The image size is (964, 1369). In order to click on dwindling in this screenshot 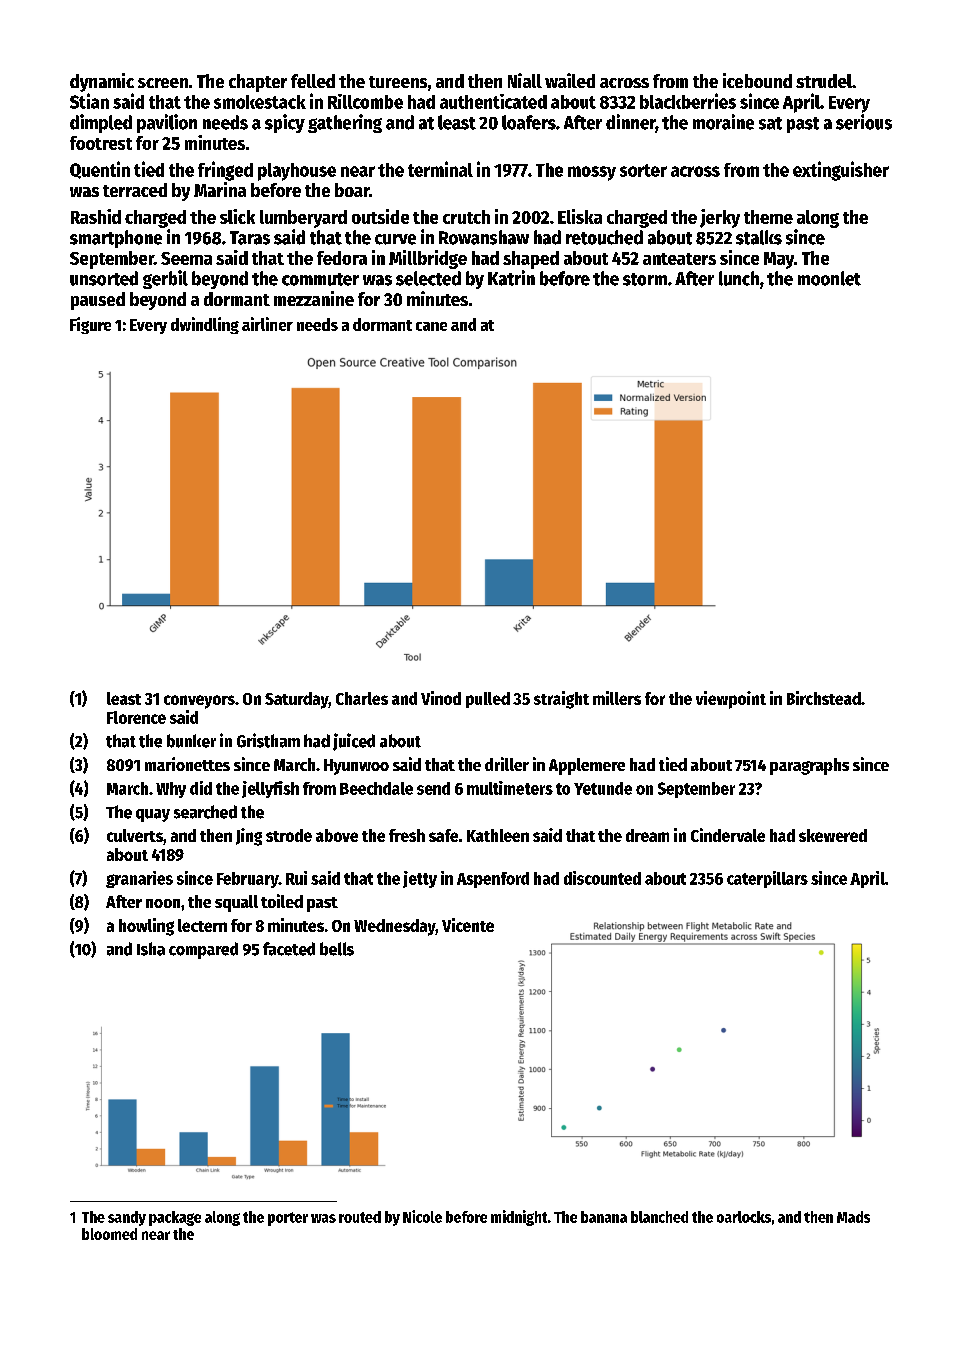, I will do `click(205, 325)`.
